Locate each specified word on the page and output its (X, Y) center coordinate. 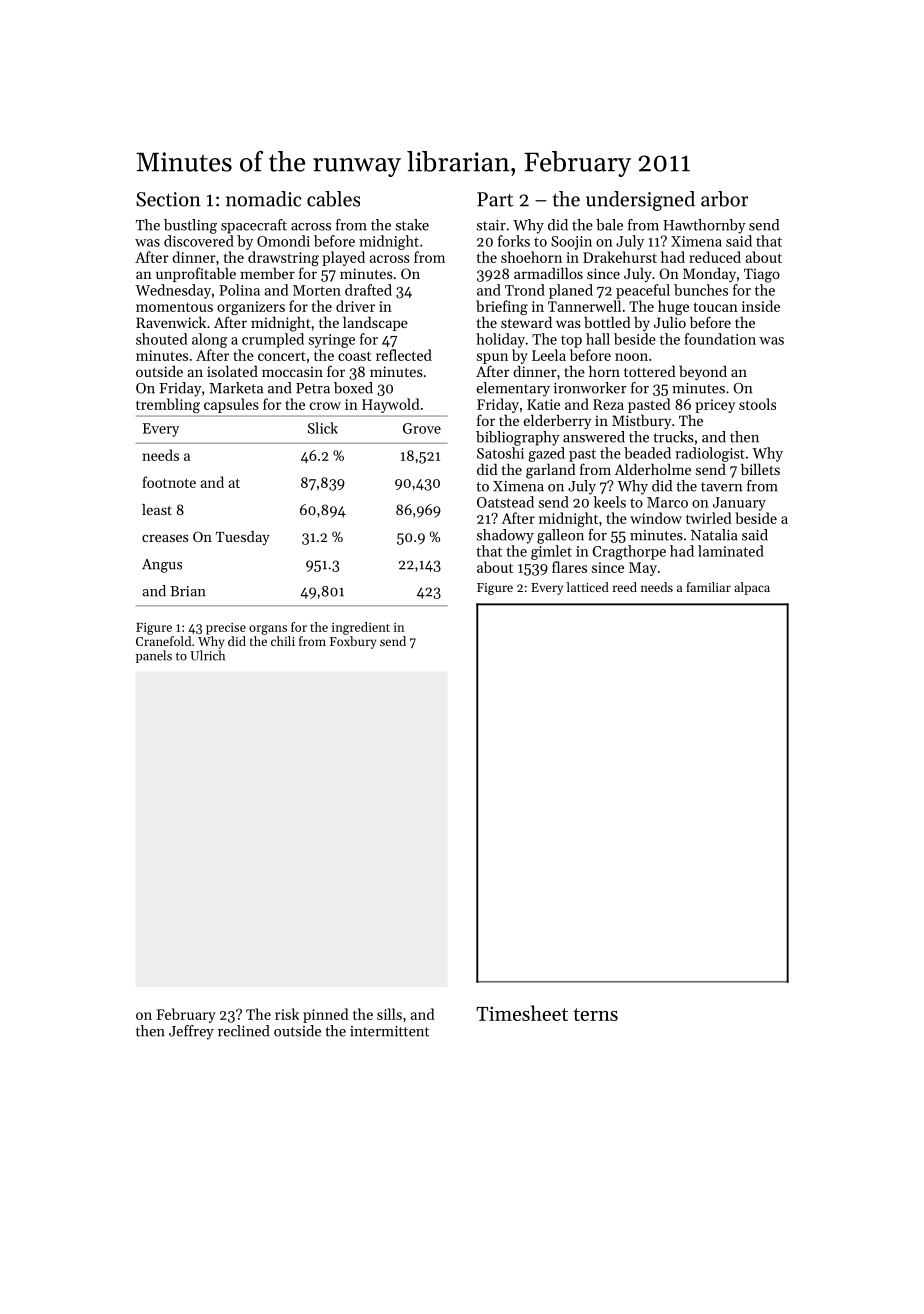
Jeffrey (191, 1032)
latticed (588, 587)
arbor (724, 199)
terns (595, 1014)
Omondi (283, 241)
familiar (708, 587)
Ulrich (207, 655)
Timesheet (522, 1013)
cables (333, 199)
